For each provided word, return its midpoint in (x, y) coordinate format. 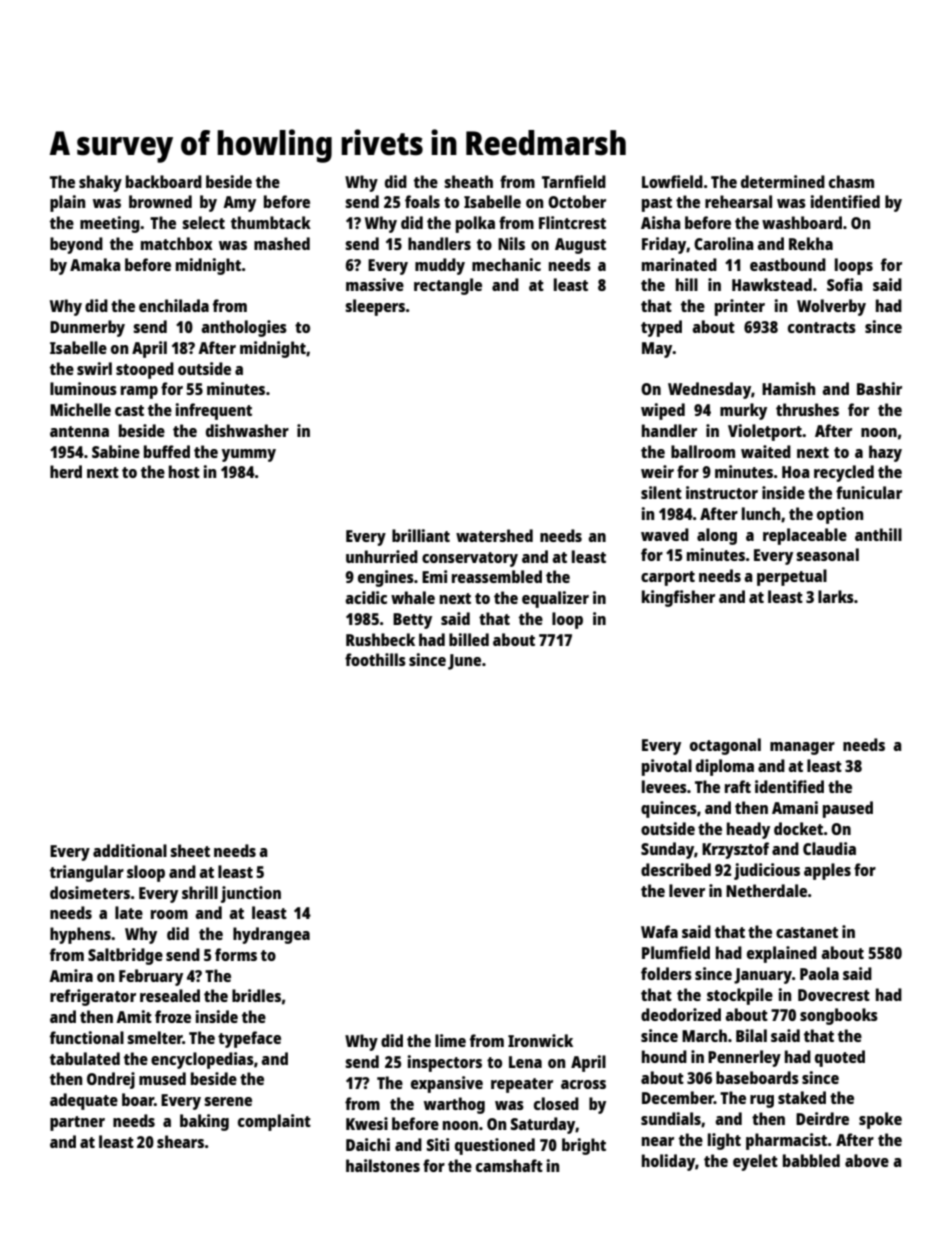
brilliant (421, 535)
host (184, 471)
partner (77, 1123)
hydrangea (271, 935)
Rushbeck (380, 639)
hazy (885, 453)
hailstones (383, 1165)
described (676, 869)
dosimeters (90, 892)
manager (802, 748)
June (464, 662)
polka (475, 224)
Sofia (845, 284)
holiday (668, 1162)
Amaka (95, 264)
